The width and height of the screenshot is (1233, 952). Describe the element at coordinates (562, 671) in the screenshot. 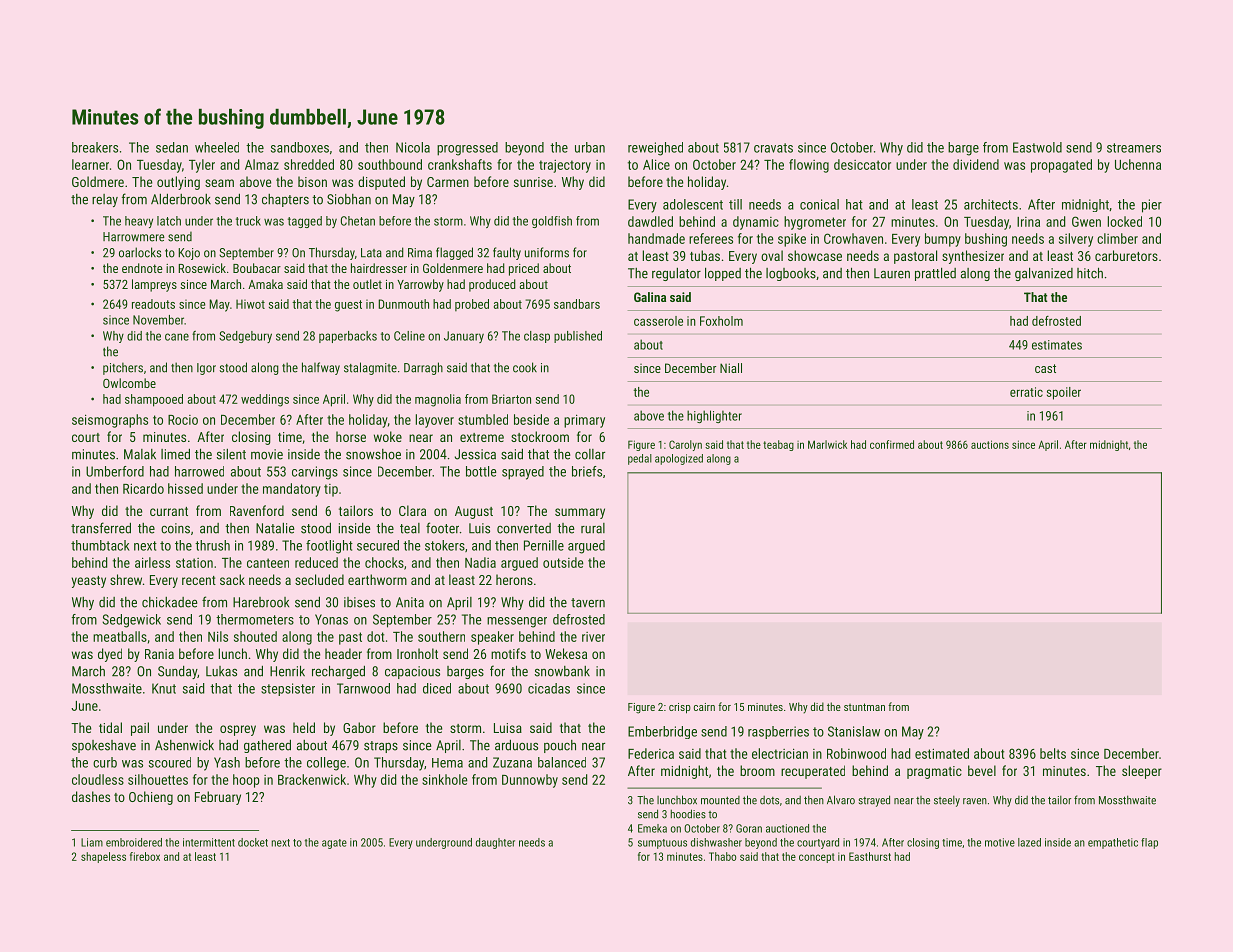

I see `snowbank` at that location.
